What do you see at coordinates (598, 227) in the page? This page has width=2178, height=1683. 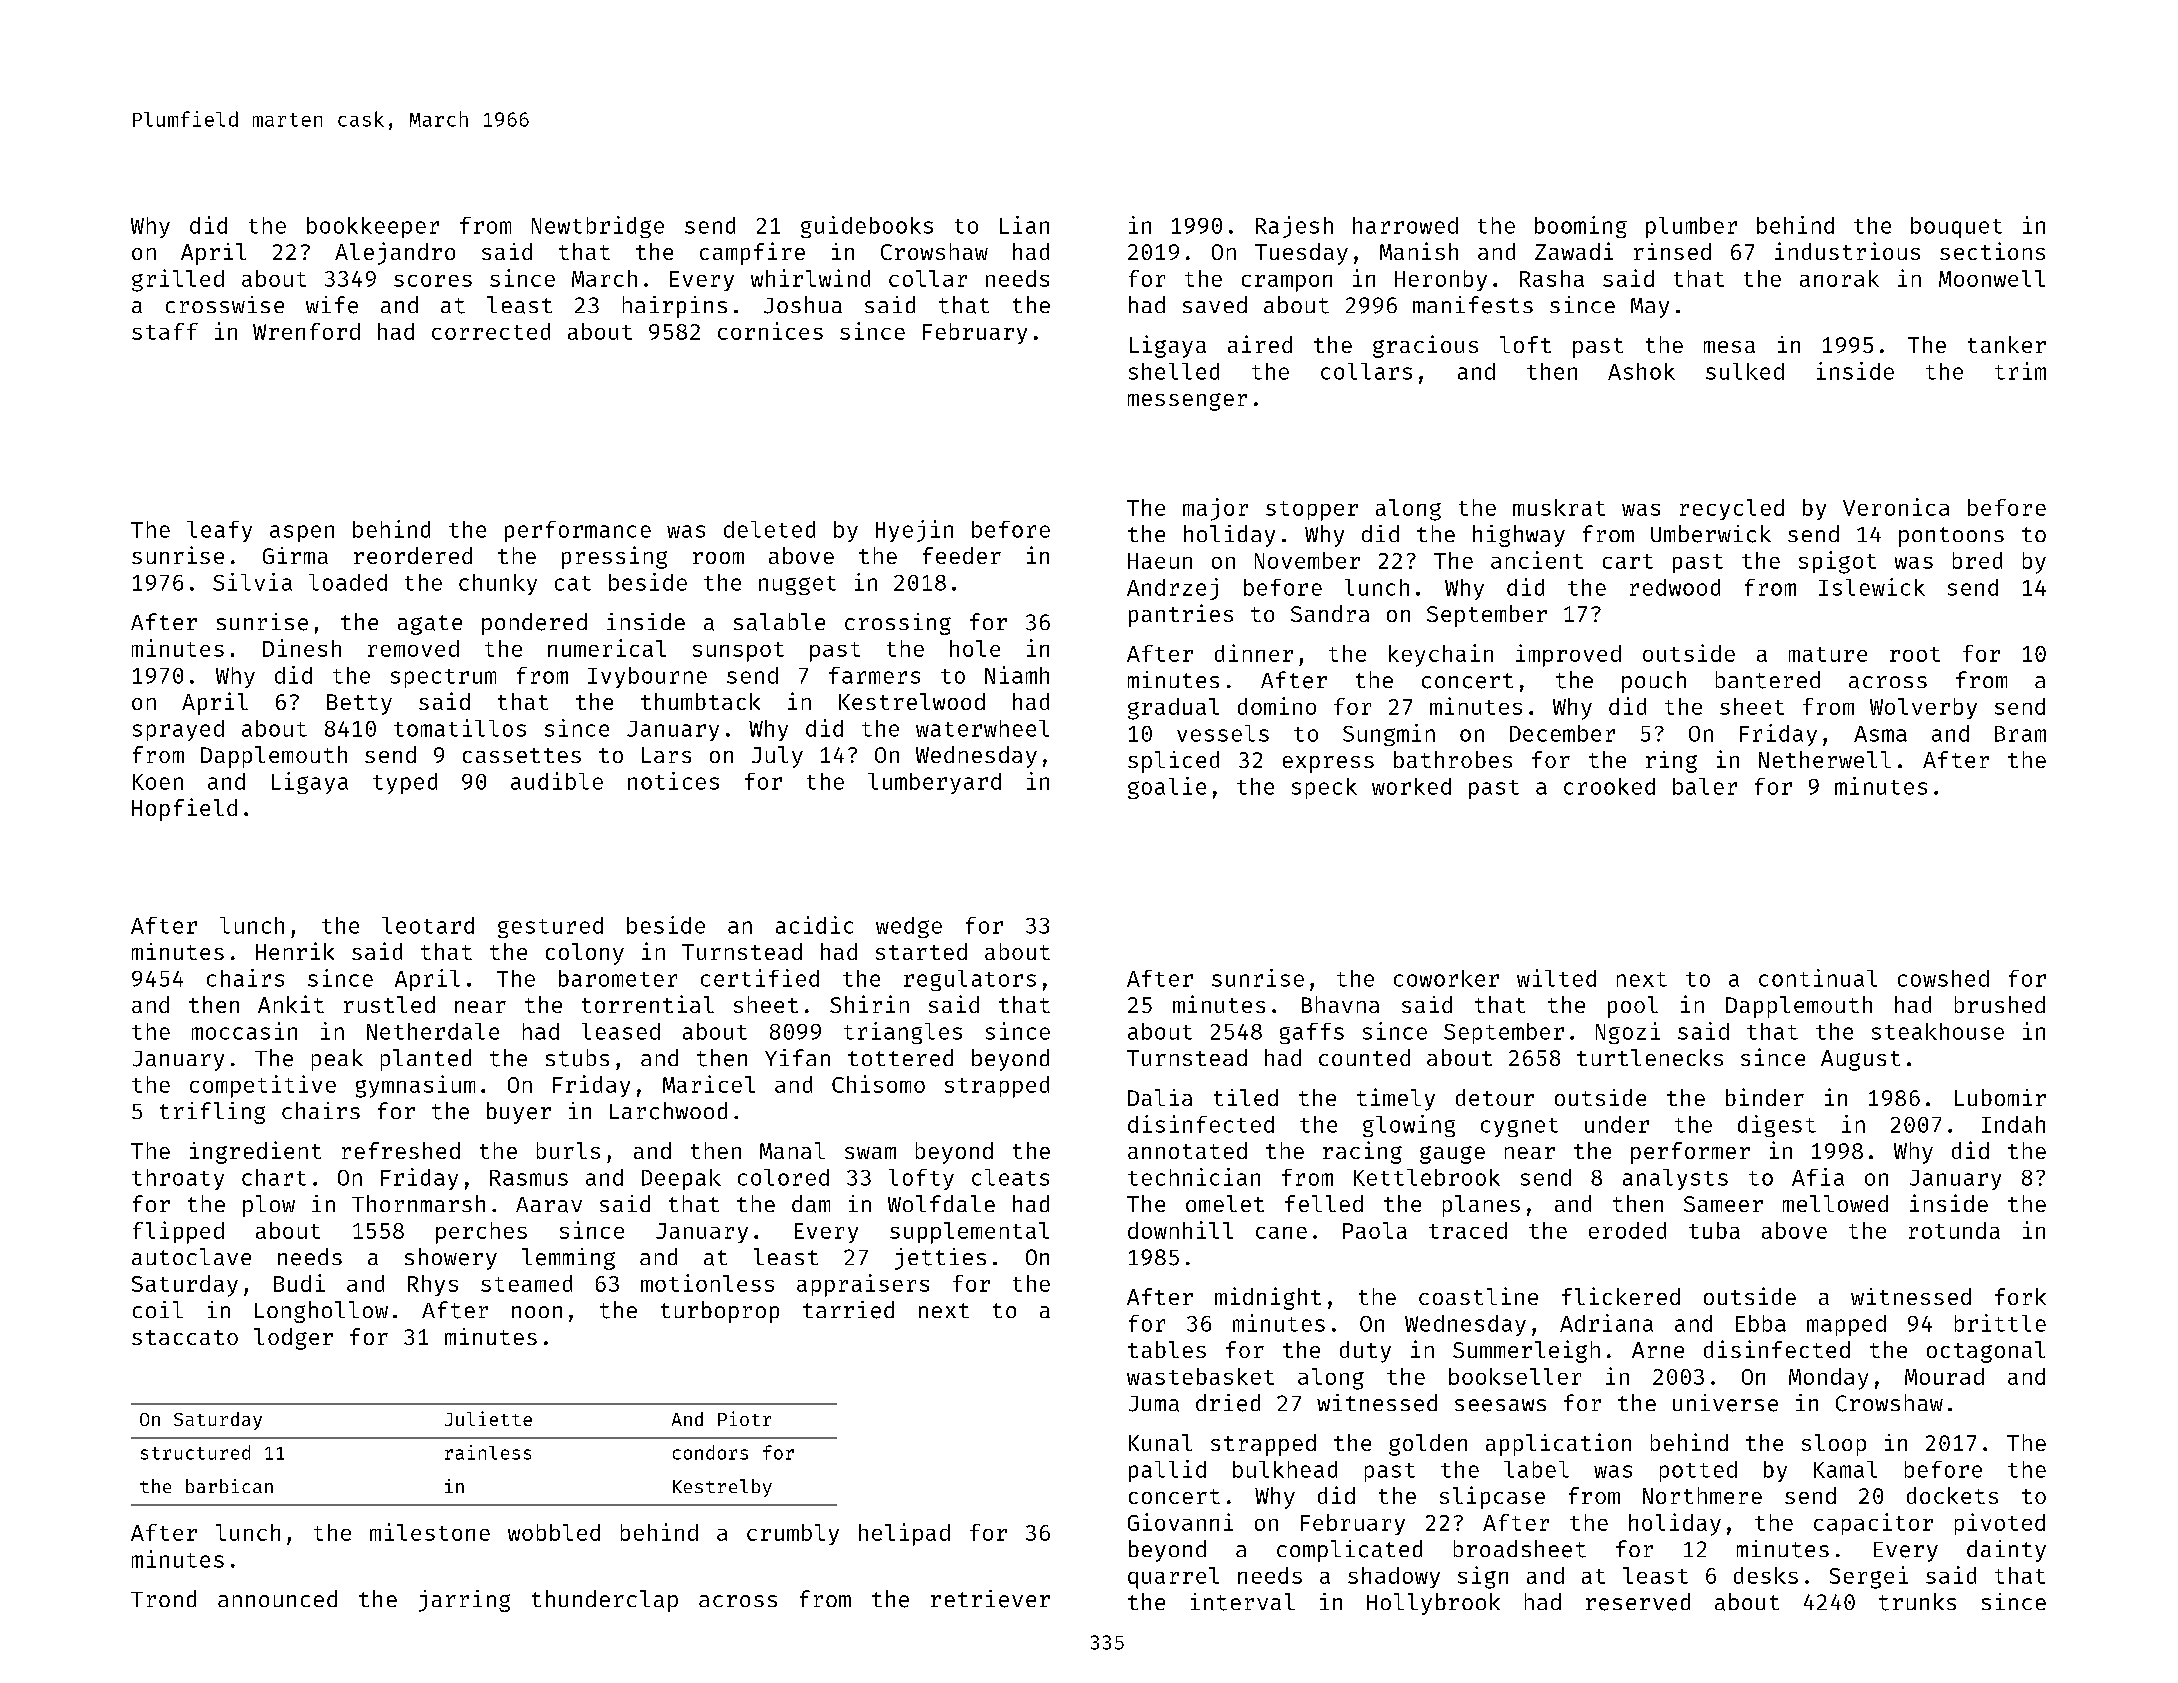 I see `Newtbridge` at bounding box center [598, 227].
